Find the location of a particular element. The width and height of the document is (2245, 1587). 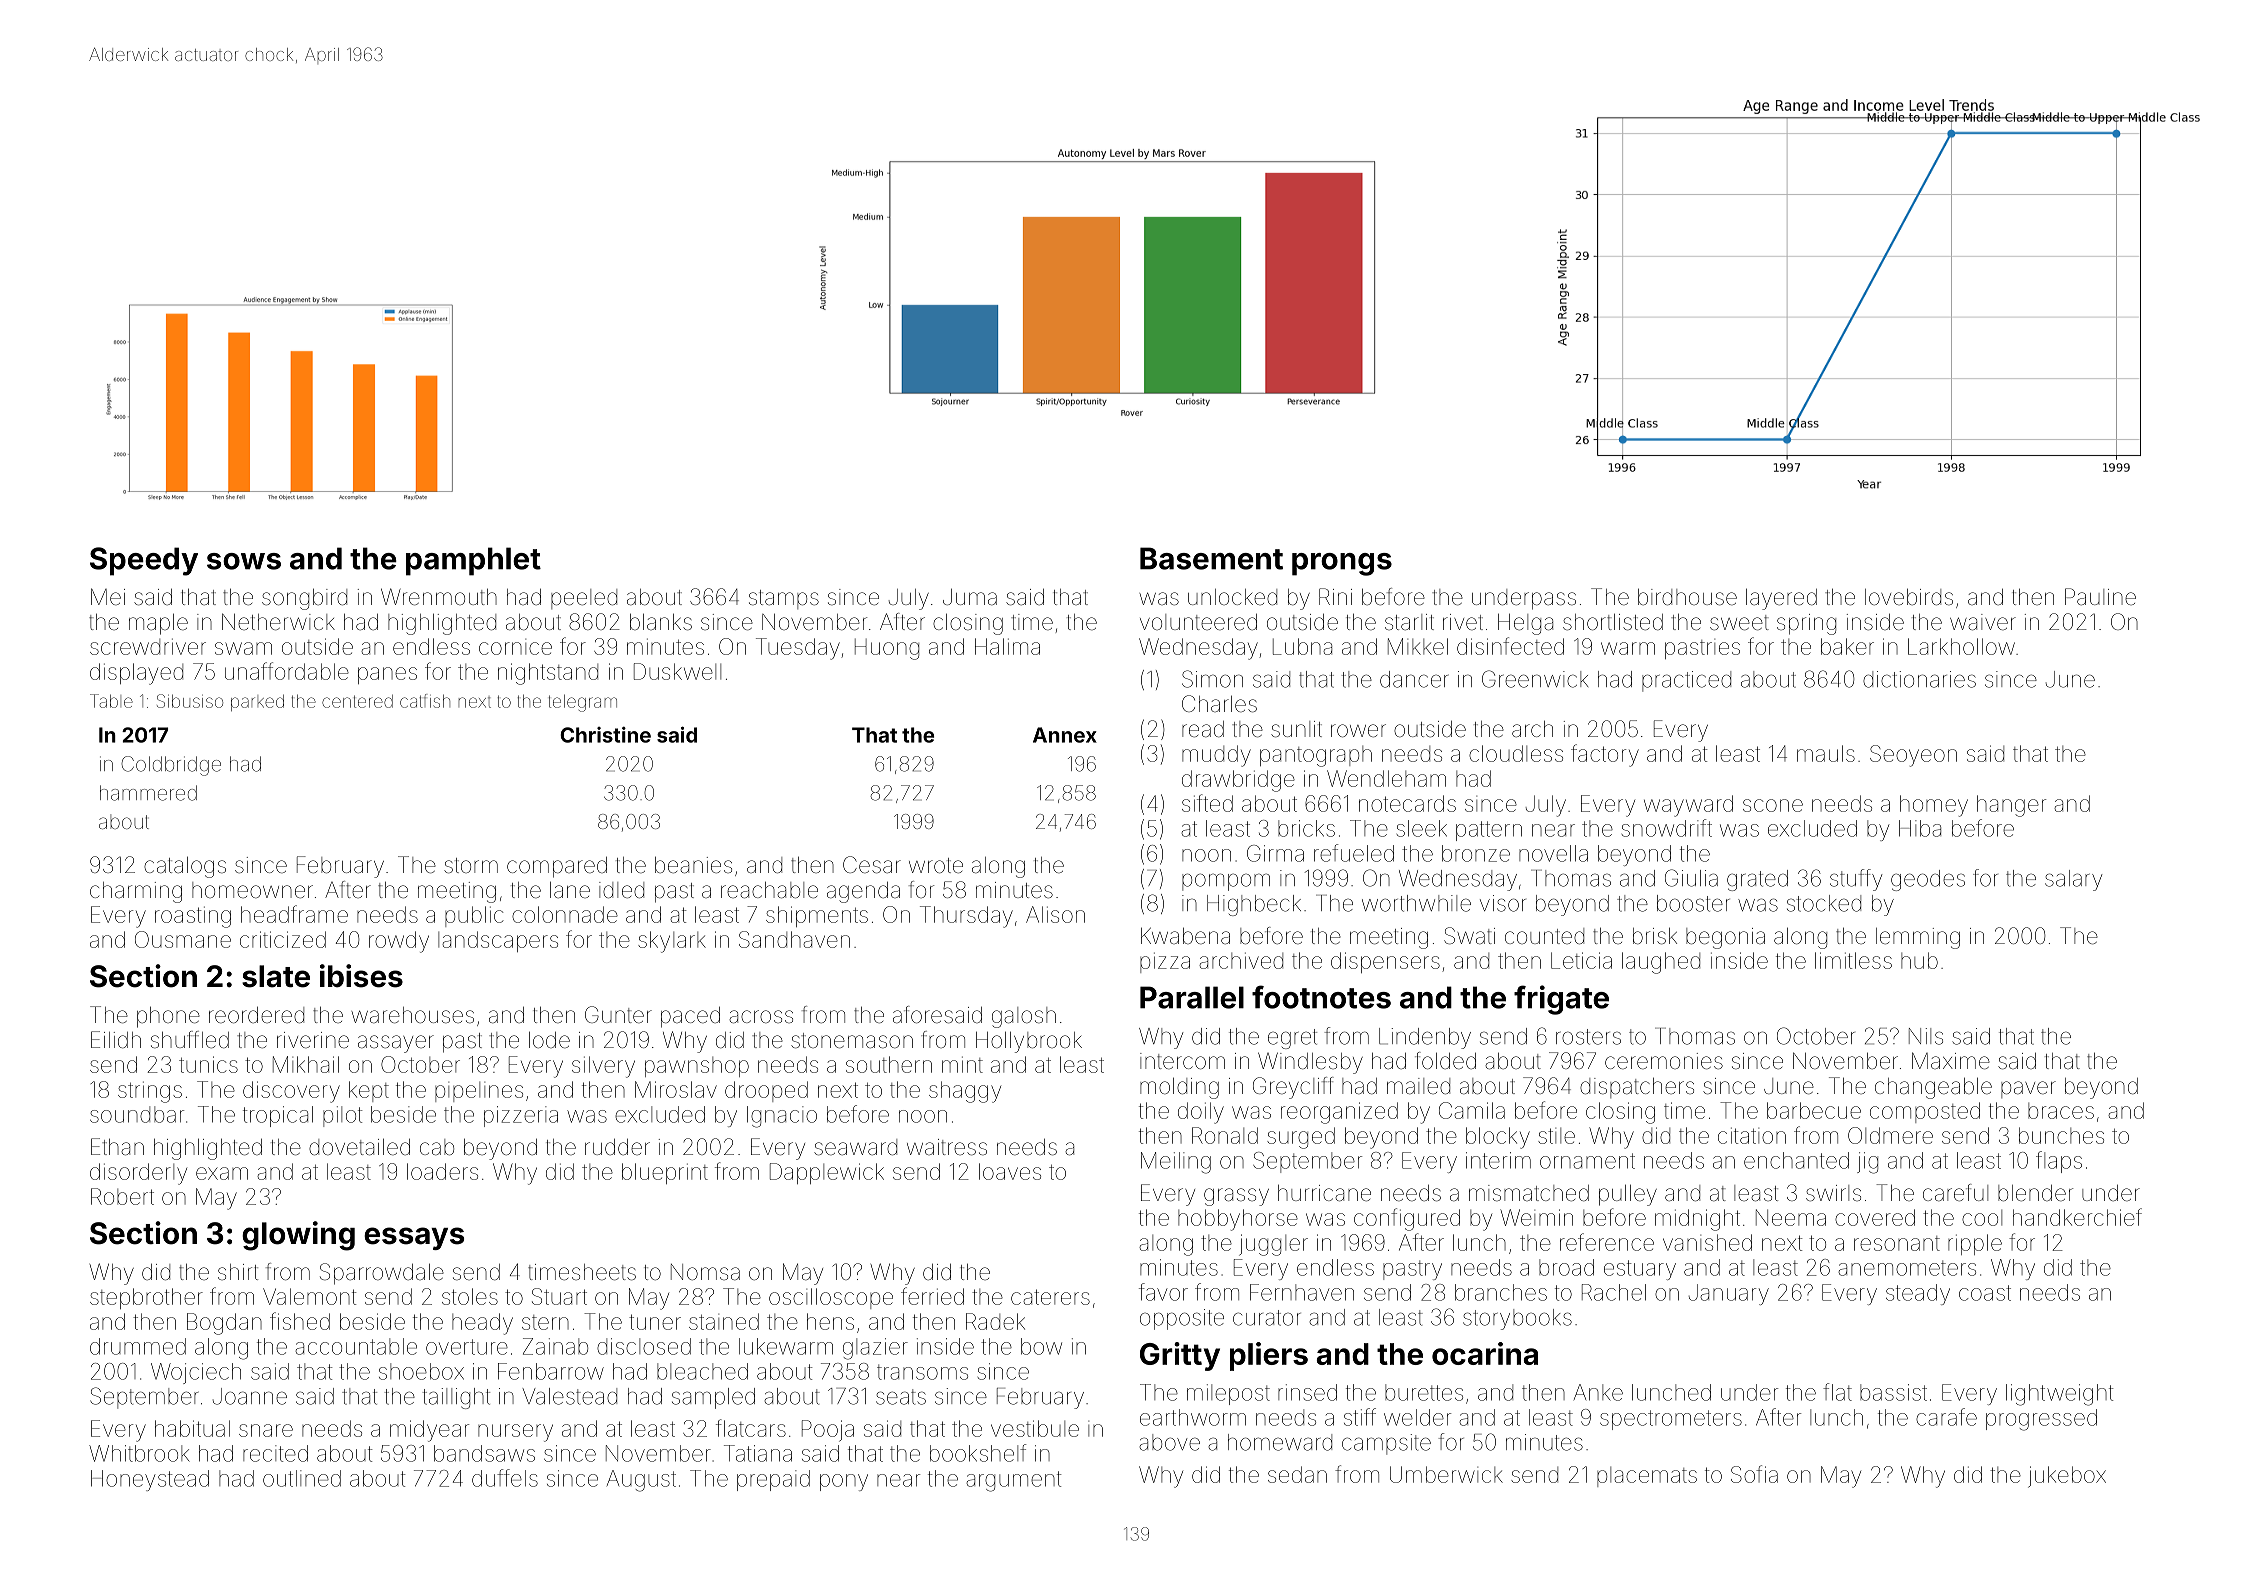

hub is located at coordinates (1919, 960).
